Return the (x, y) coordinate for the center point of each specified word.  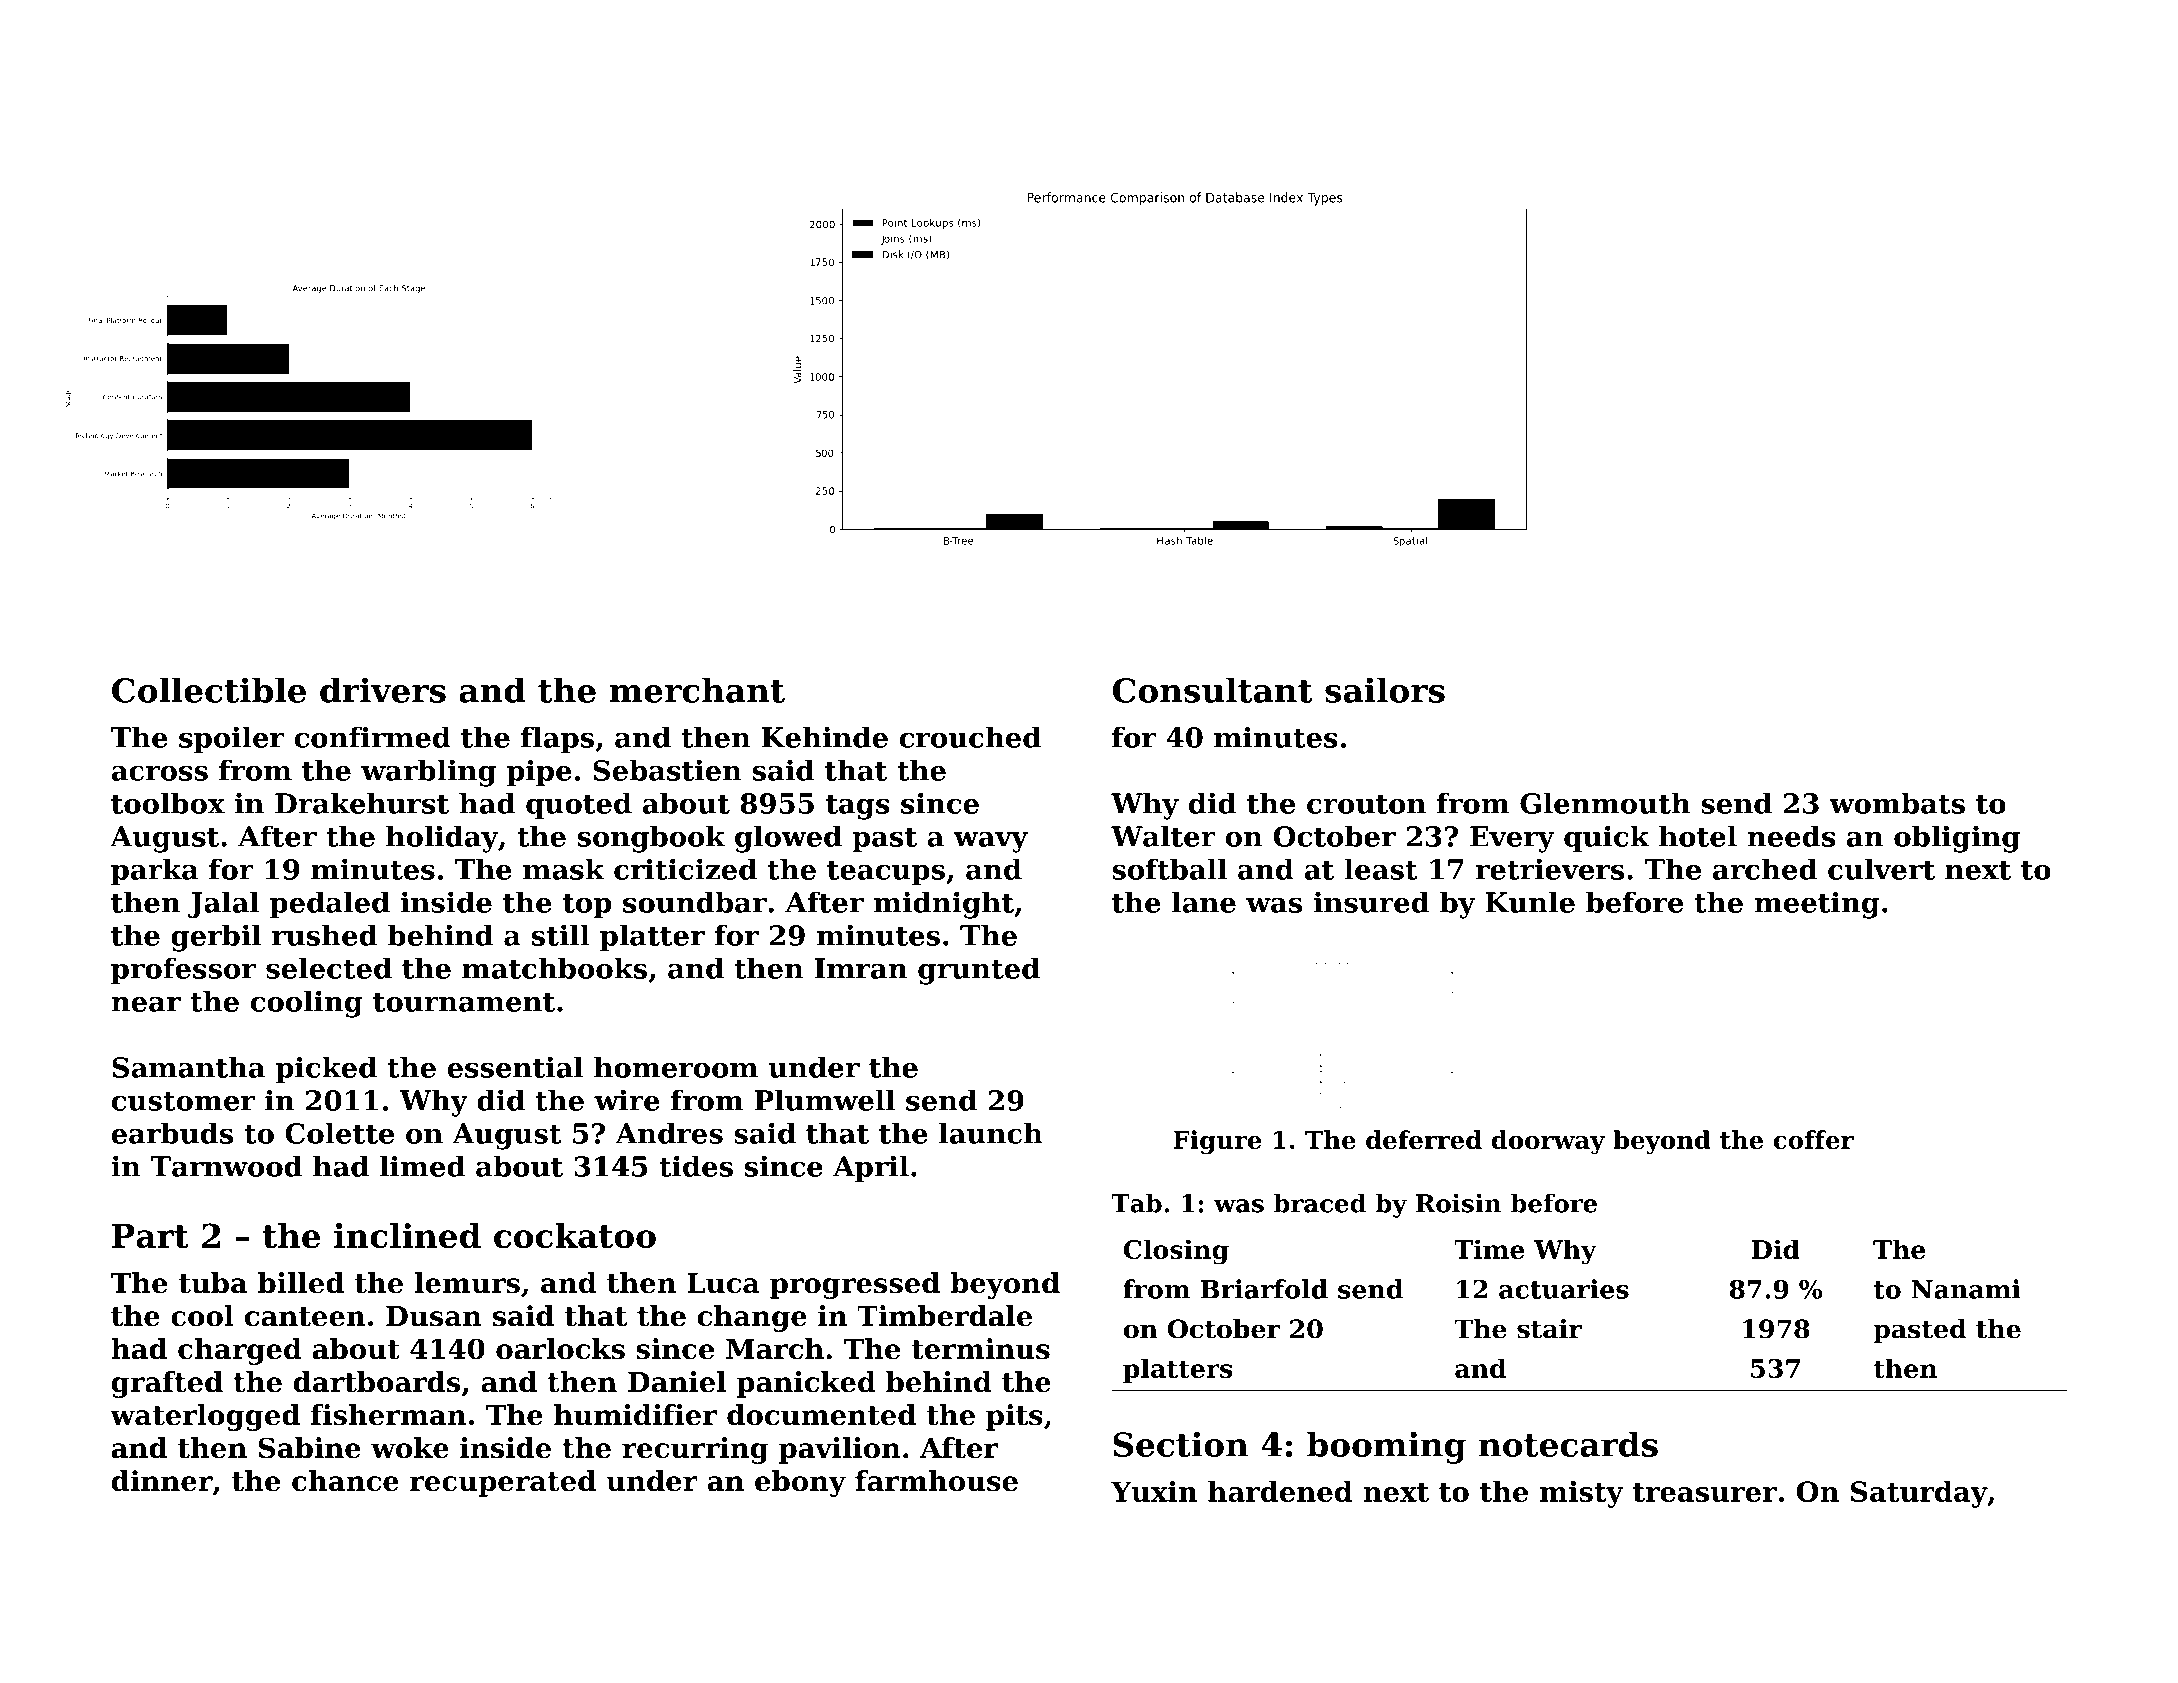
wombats (1897, 803)
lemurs (467, 1283)
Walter (1163, 836)
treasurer (1705, 1492)
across (160, 773)
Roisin (1458, 1203)
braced (1320, 1203)
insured (1372, 902)
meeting (1817, 905)
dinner (162, 1481)
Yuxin (1154, 1491)
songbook (651, 839)
